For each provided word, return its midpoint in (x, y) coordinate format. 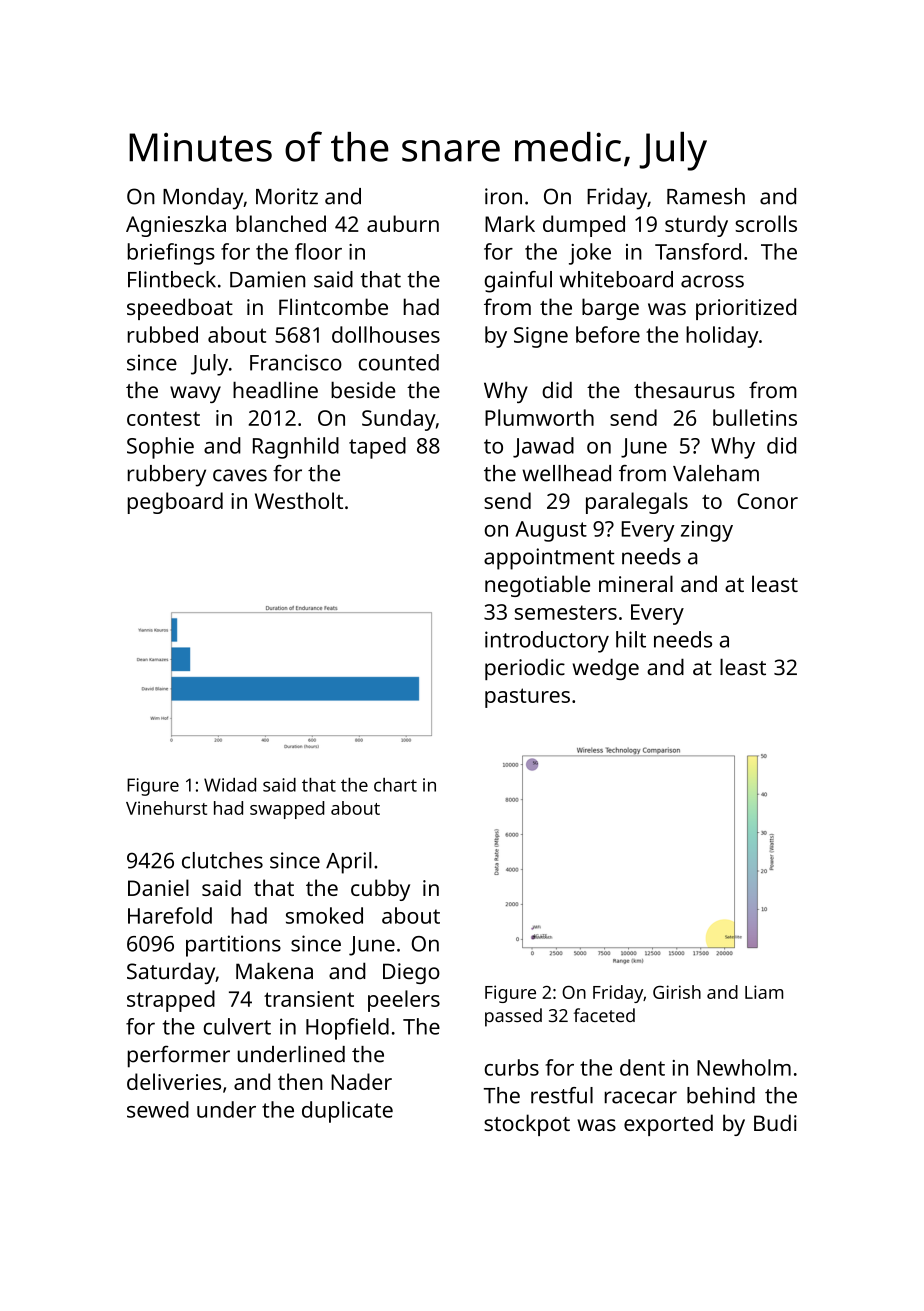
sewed (158, 1109)
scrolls (766, 223)
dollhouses (386, 334)
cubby (380, 890)
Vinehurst (166, 808)
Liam (764, 992)
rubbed (163, 334)
